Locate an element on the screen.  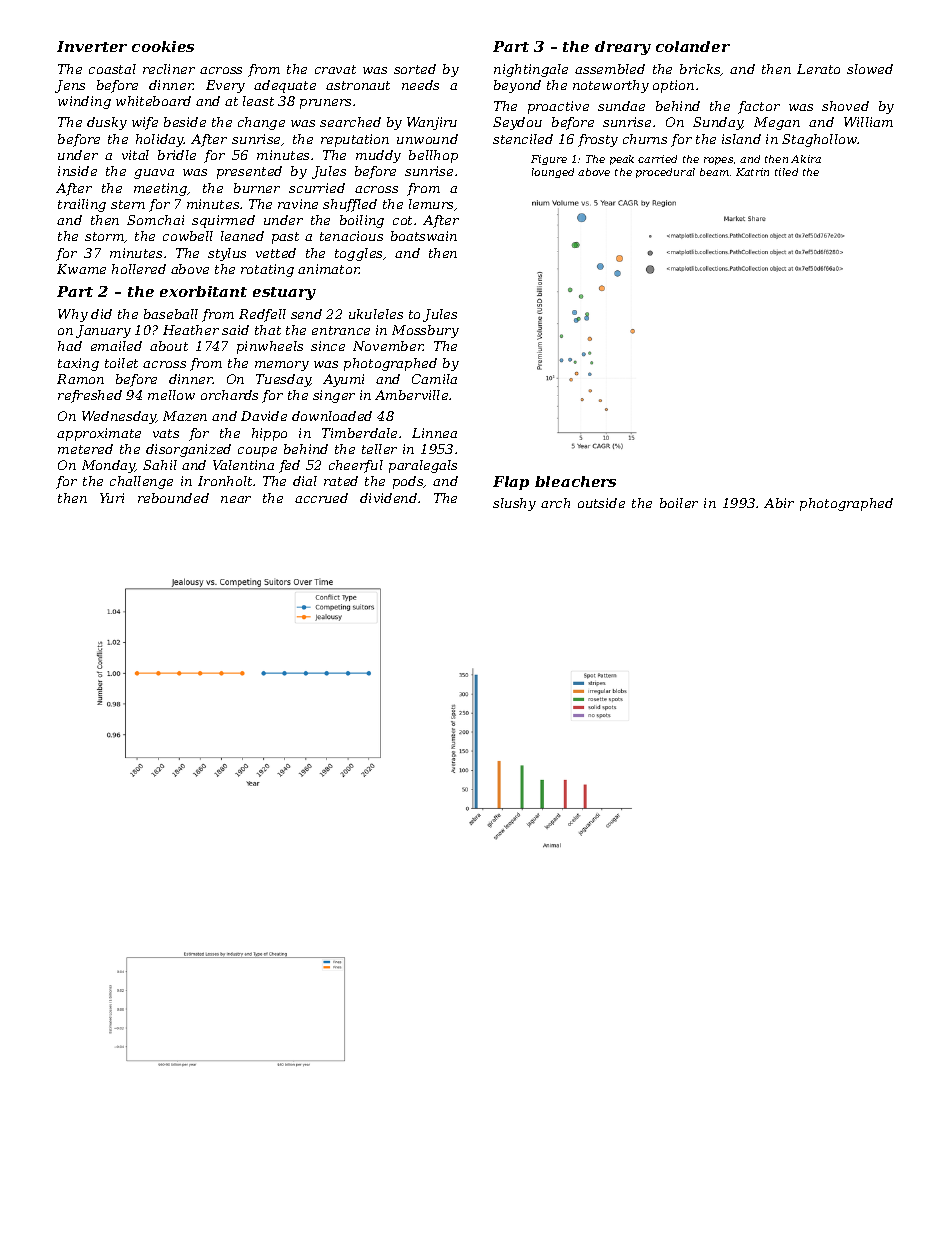
Abir is located at coordinates (779, 503).
